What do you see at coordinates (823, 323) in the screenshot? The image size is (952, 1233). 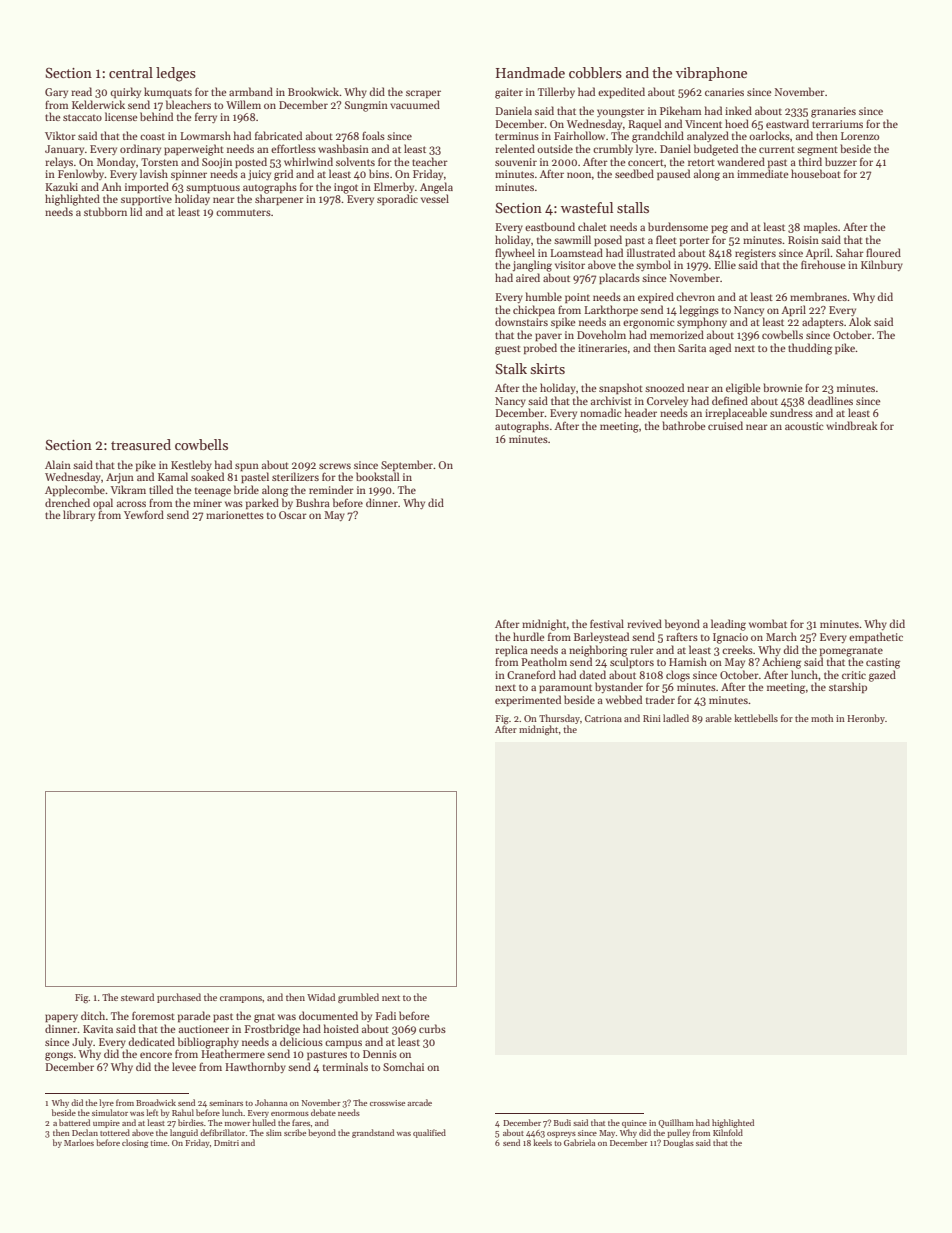 I see `adapters` at bounding box center [823, 323].
